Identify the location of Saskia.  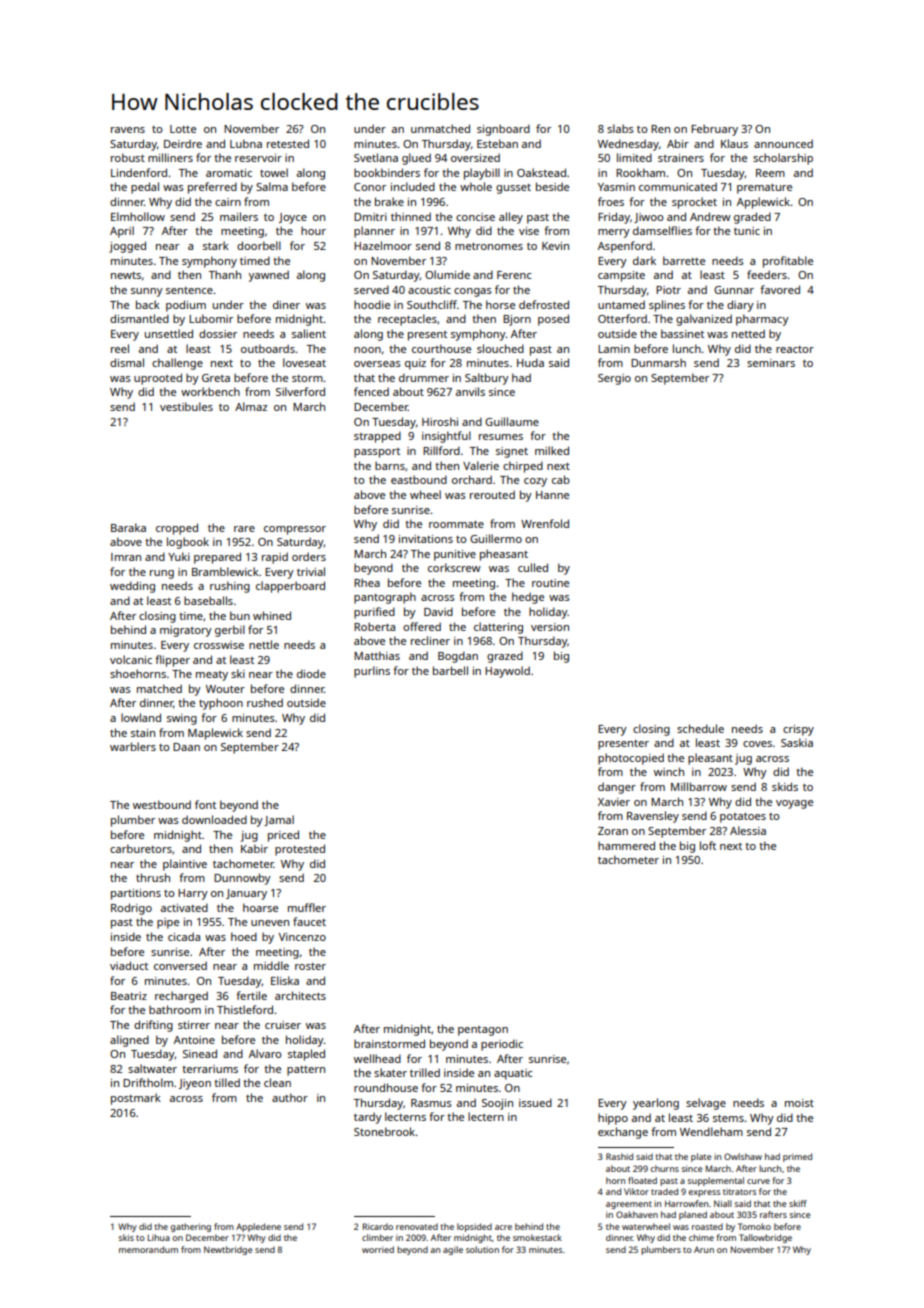
(797, 742).
